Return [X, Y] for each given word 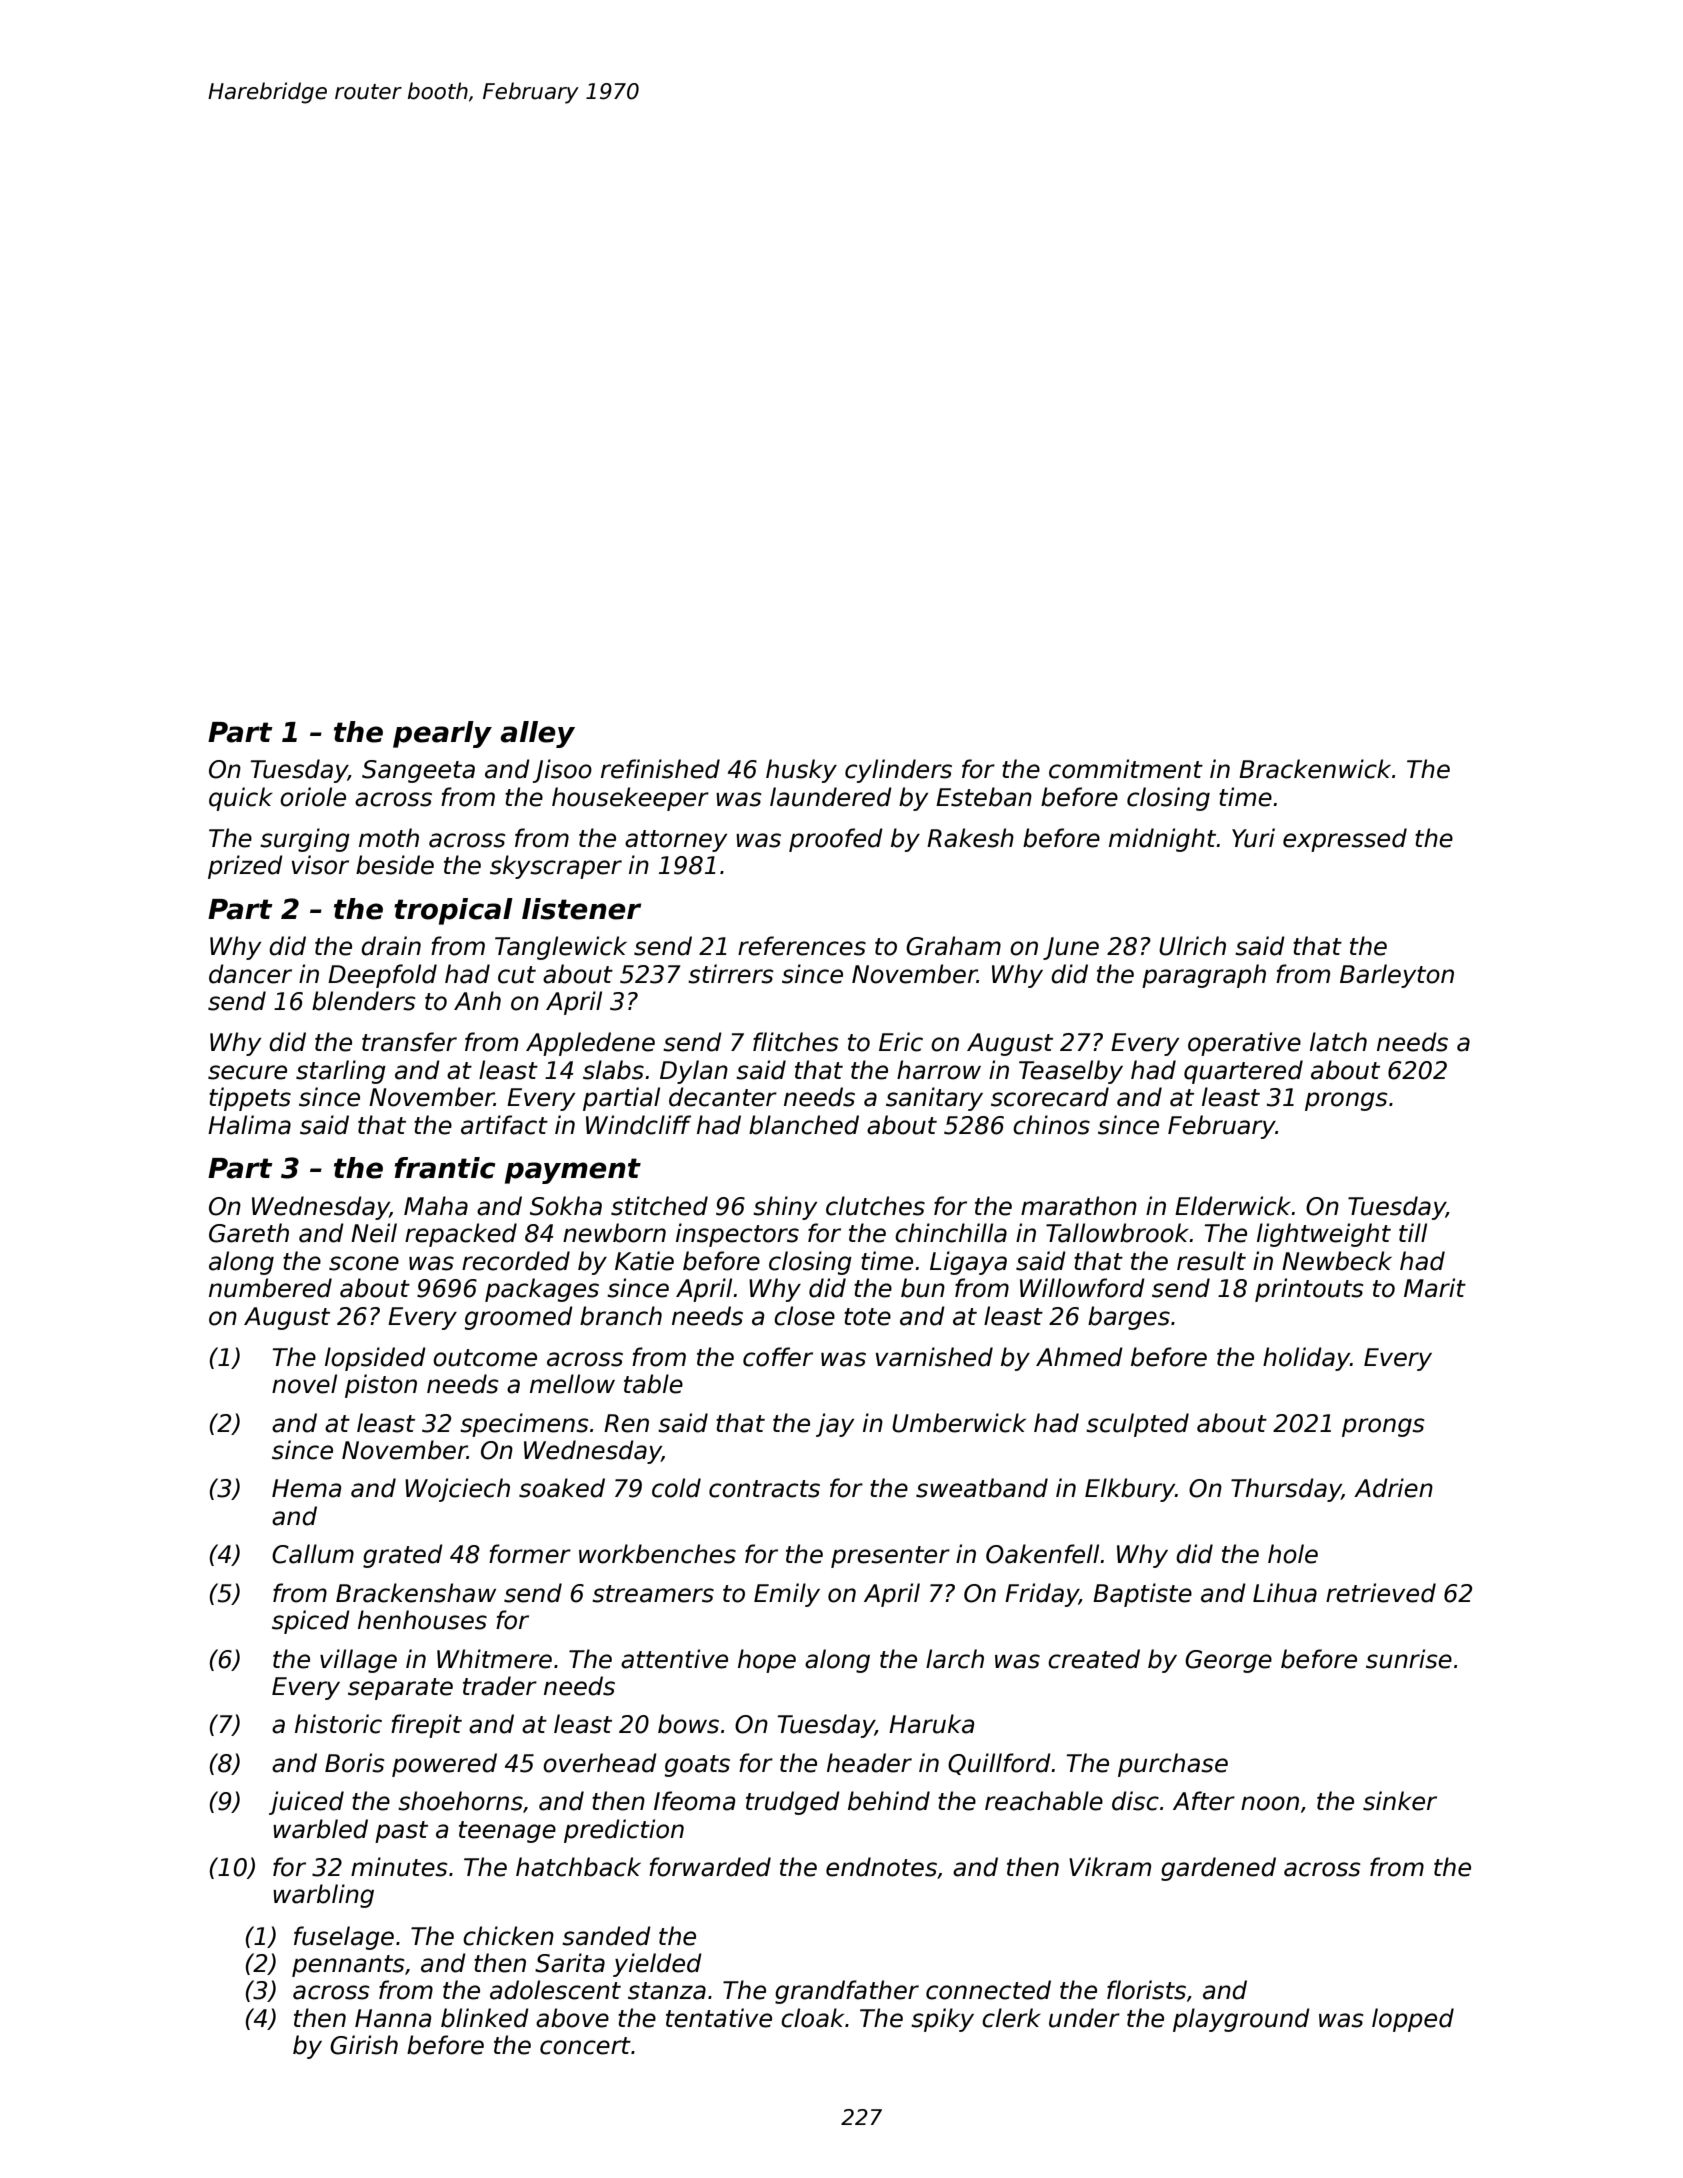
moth [389, 838]
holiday [1306, 1359]
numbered [270, 1288]
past [401, 1832]
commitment [1126, 769]
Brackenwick [1315, 769]
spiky [942, 2020]
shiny [785, 1208]
